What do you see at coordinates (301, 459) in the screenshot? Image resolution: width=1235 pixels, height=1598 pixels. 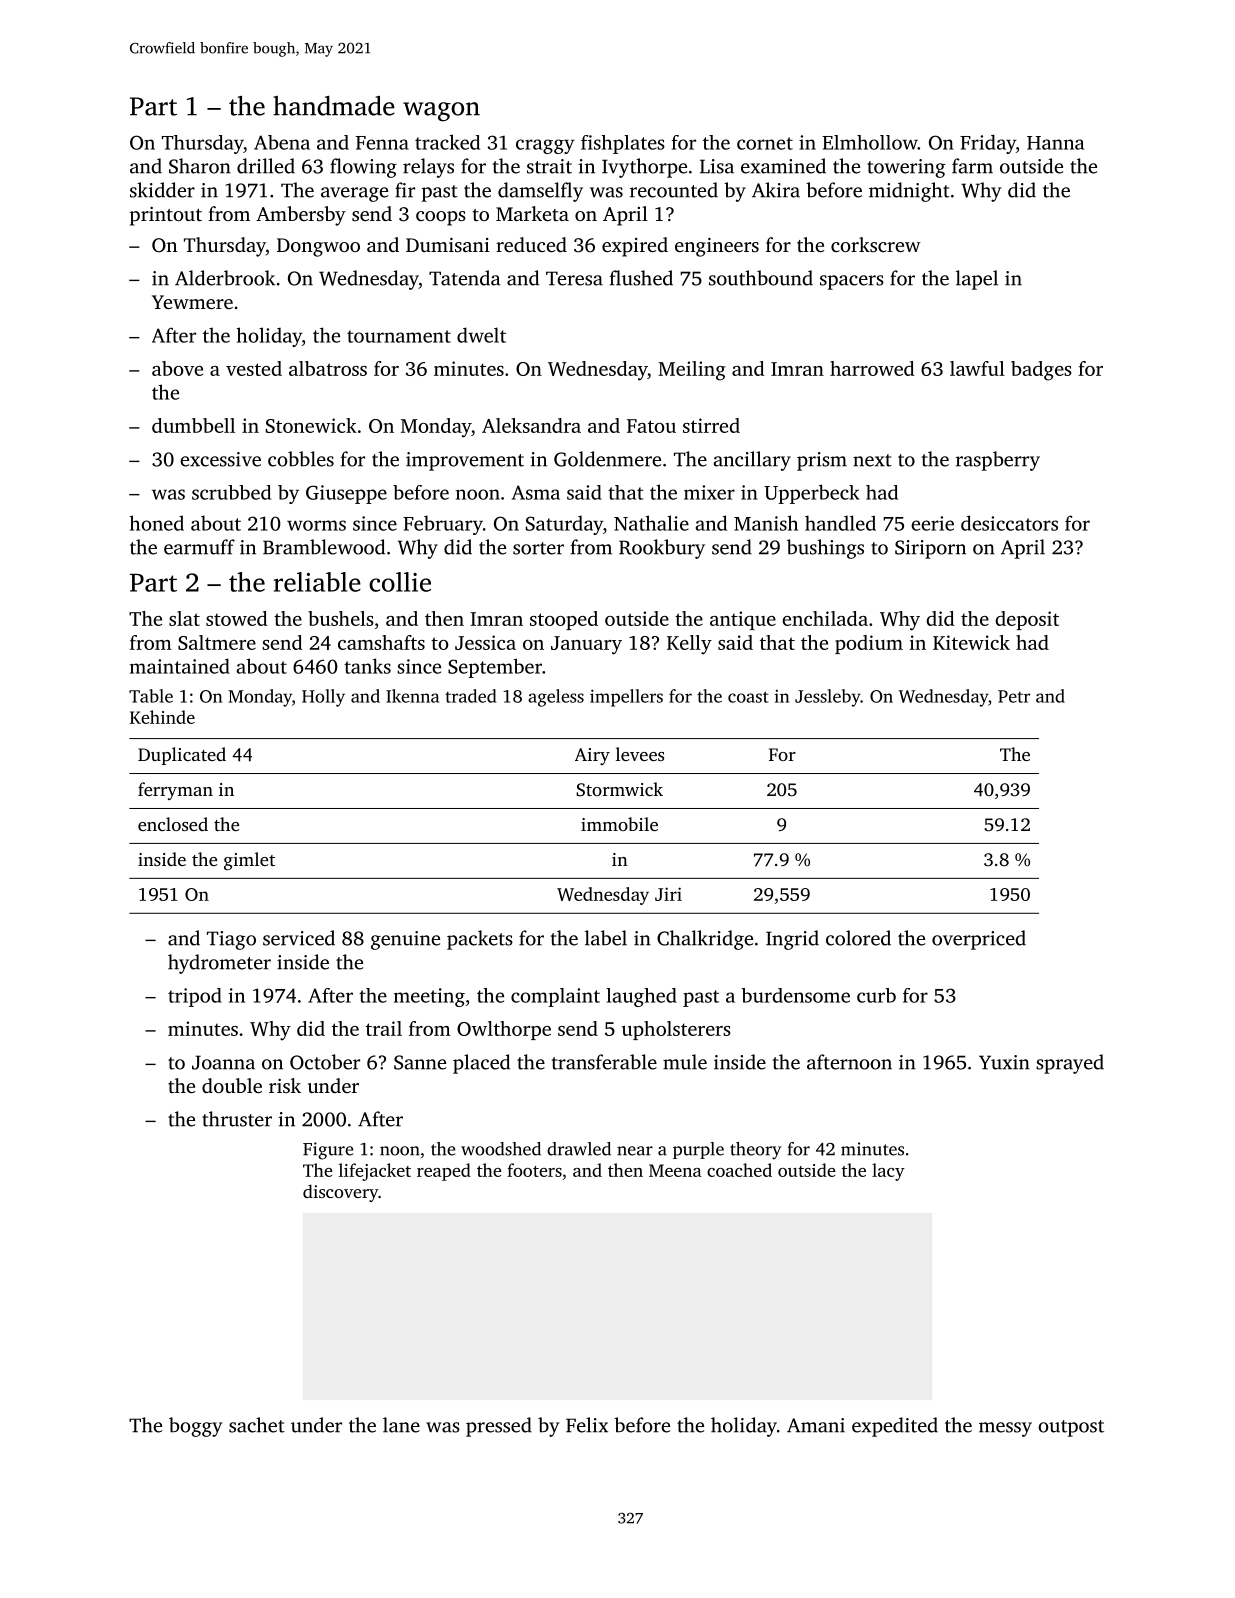 I see `cobbles` at bounding box center [301, 459].
